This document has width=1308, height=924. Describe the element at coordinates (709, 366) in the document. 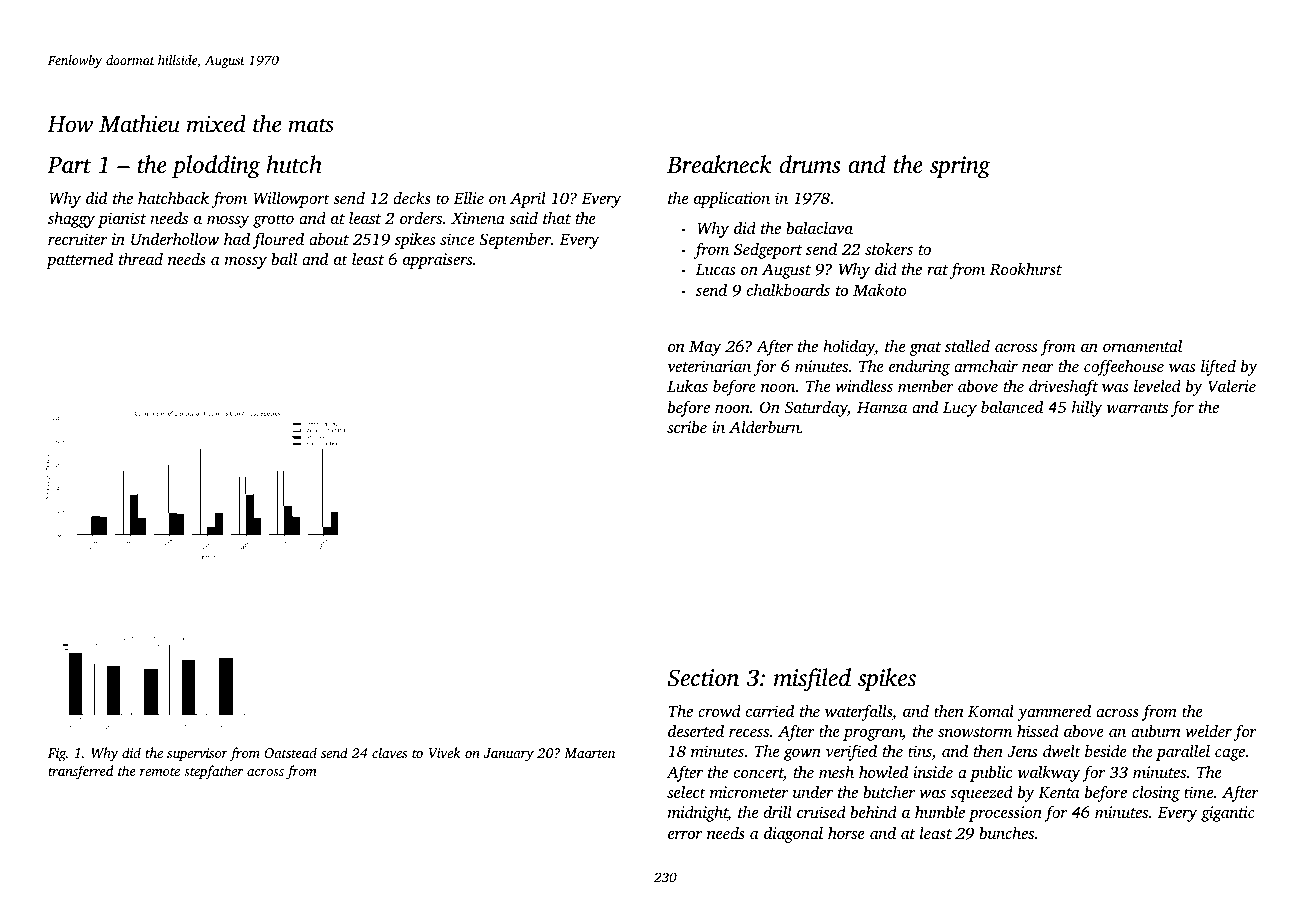

I see `veterinarian` at that location.
